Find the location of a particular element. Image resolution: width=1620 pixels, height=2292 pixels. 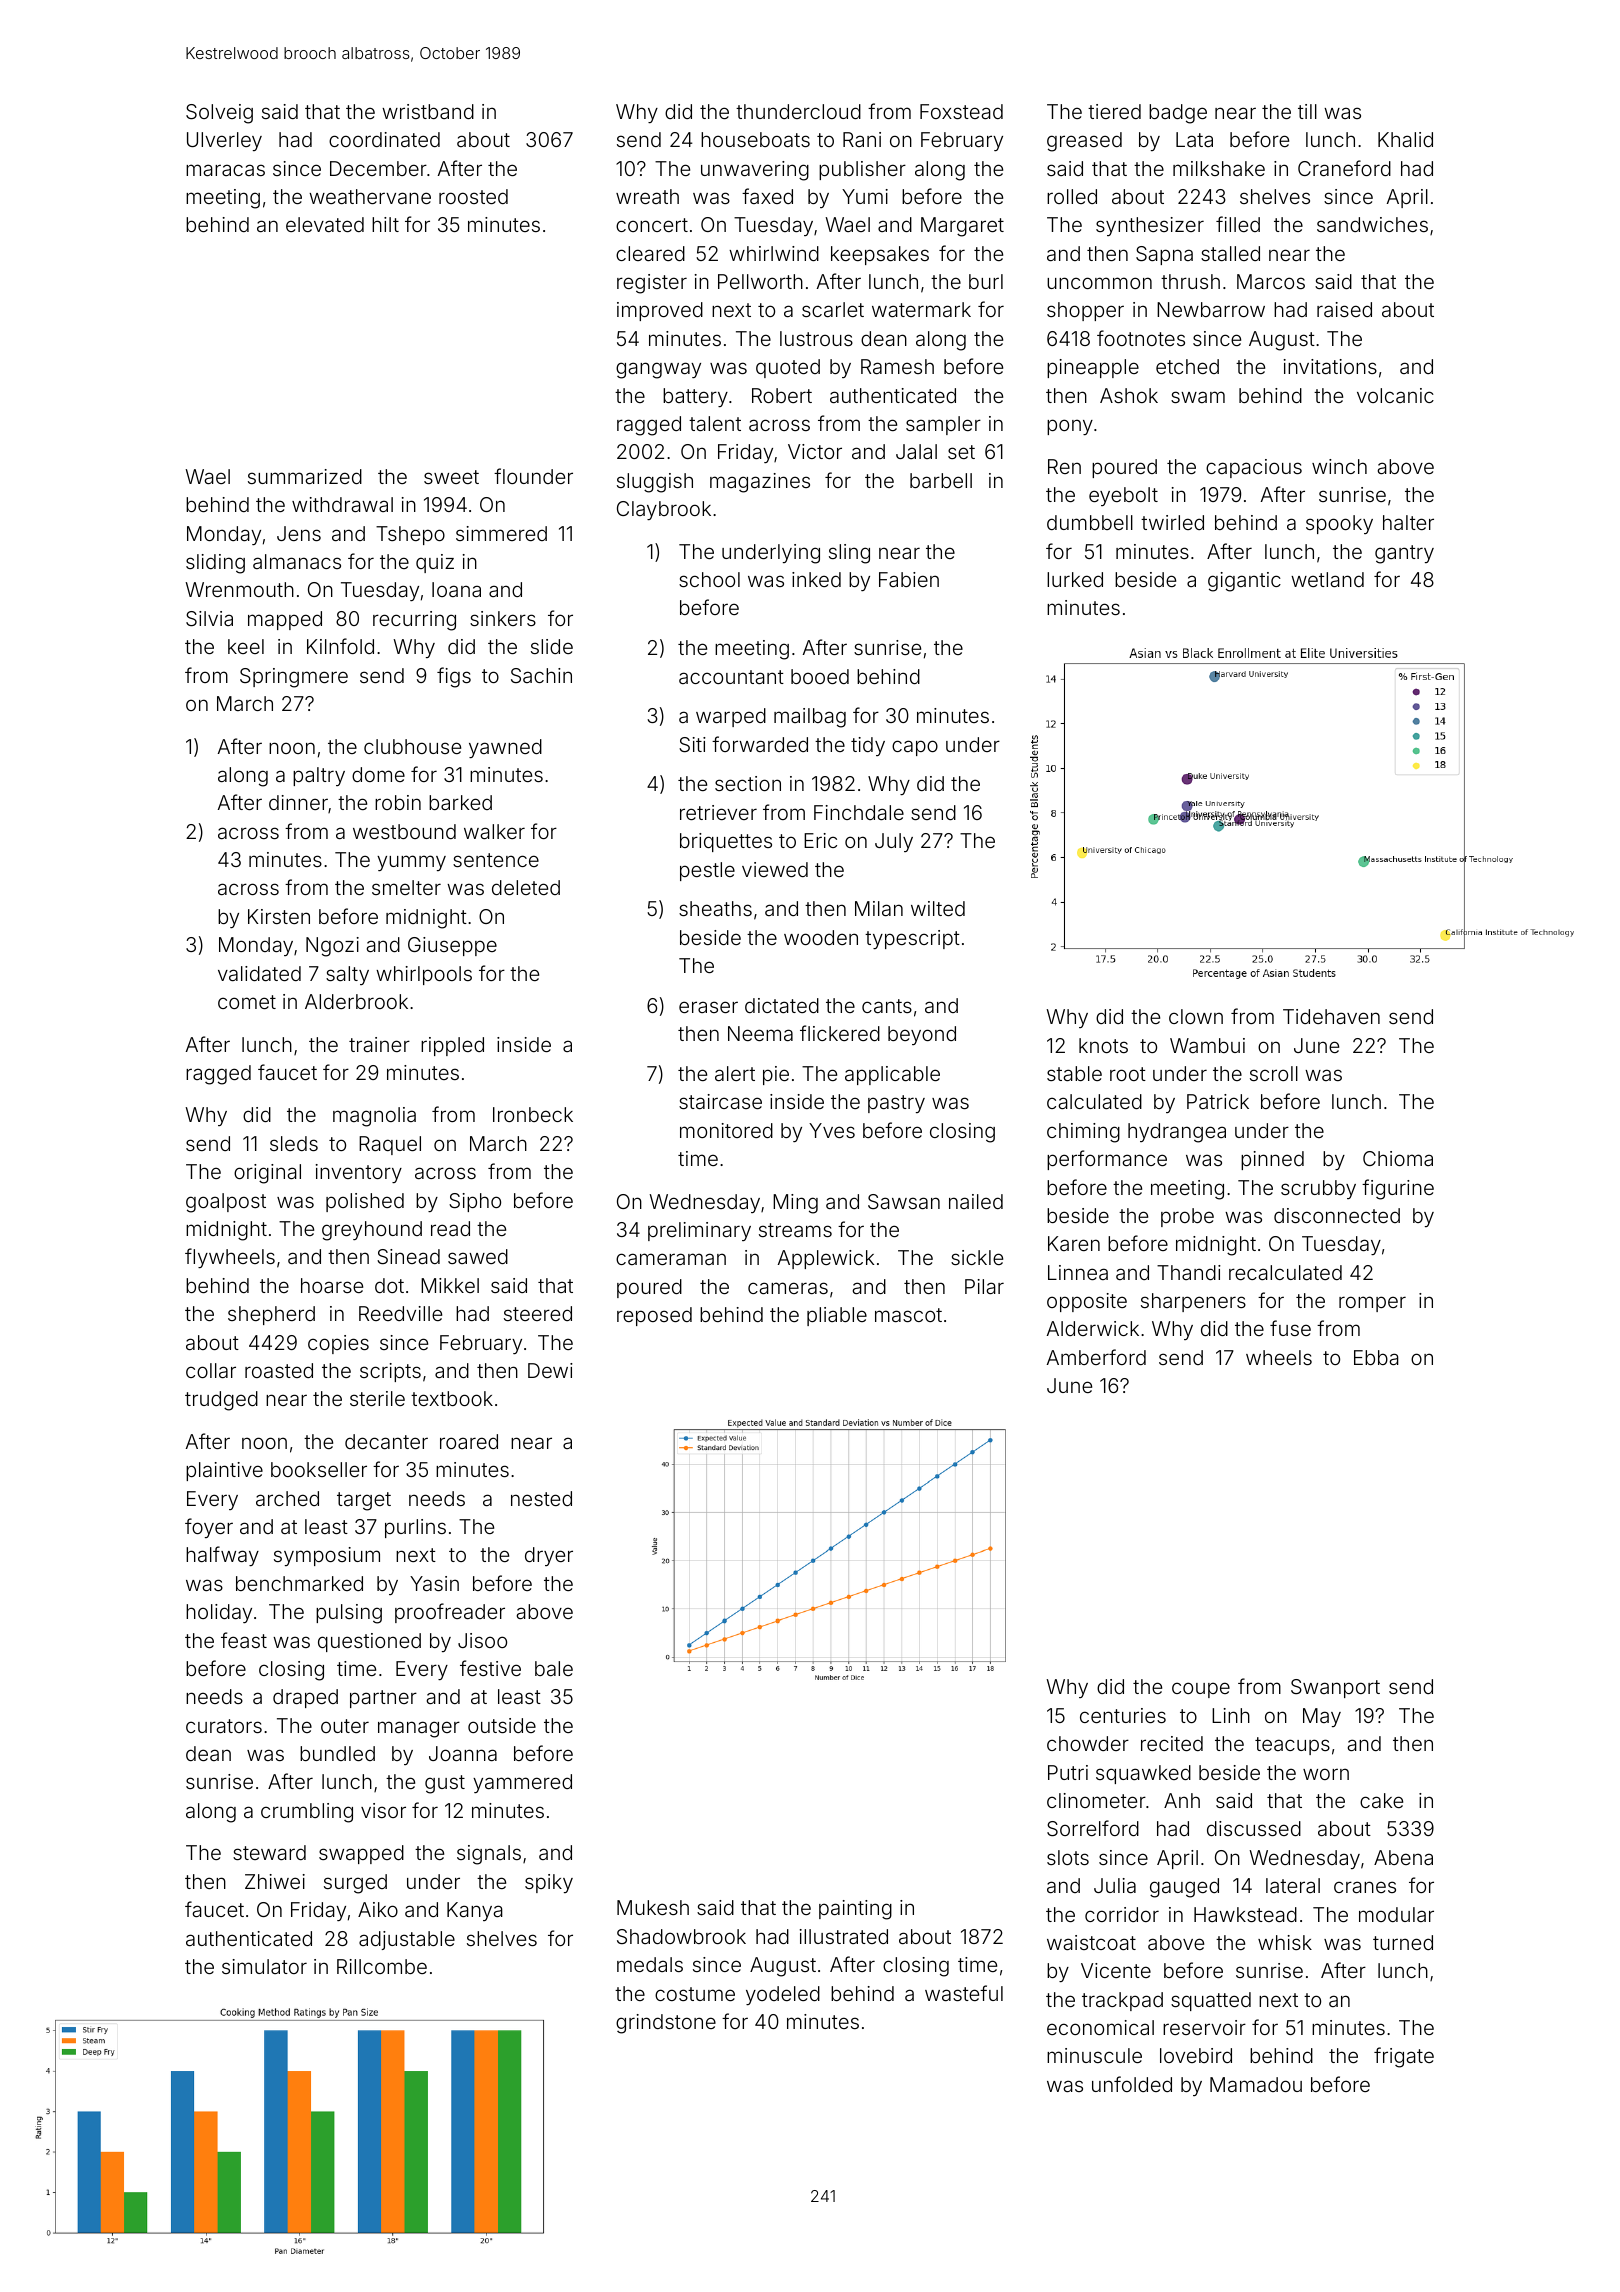

barbell is located at coordinates (941, 480).
